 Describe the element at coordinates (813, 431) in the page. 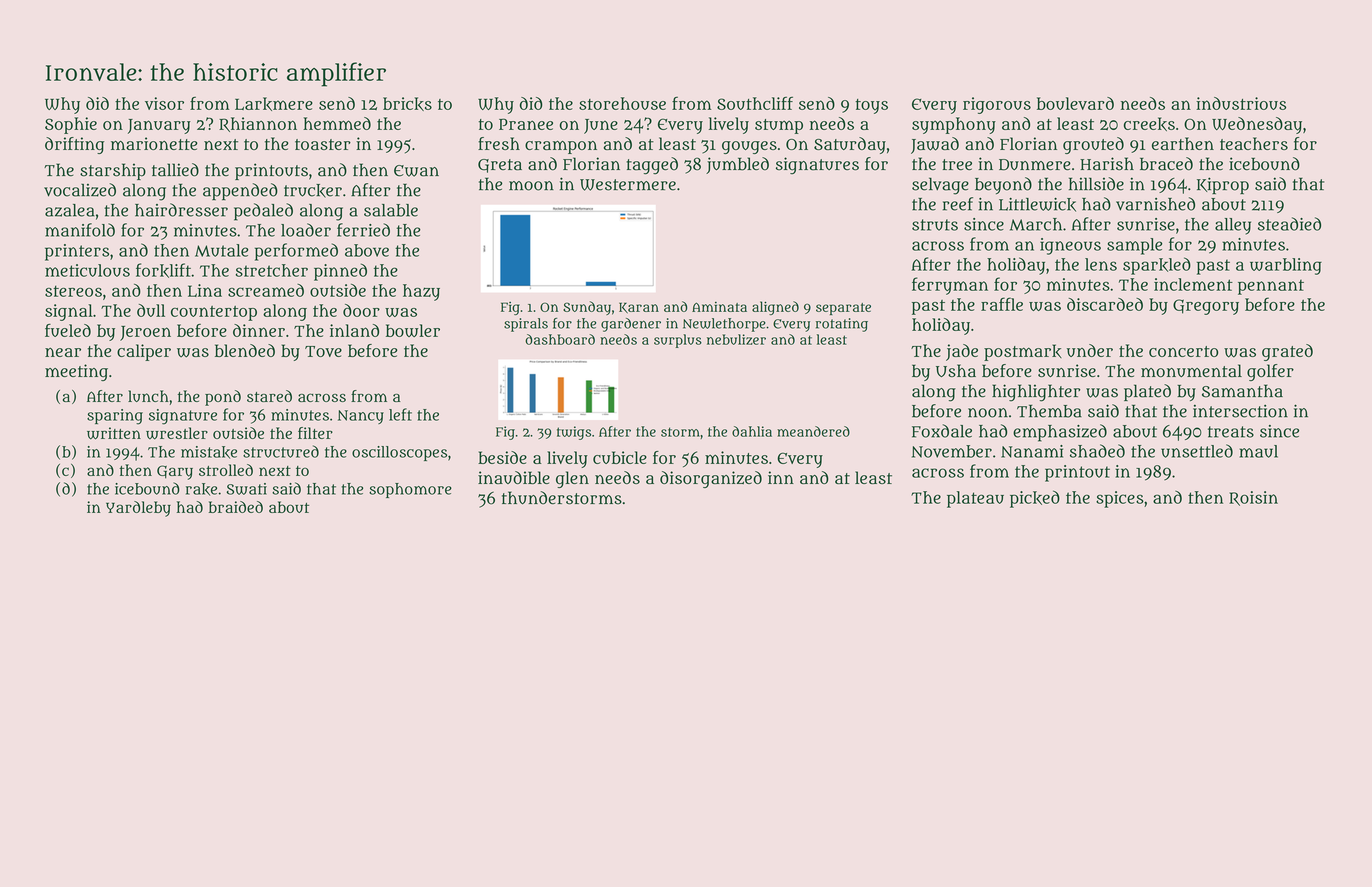

I see `meandered` at that location.
